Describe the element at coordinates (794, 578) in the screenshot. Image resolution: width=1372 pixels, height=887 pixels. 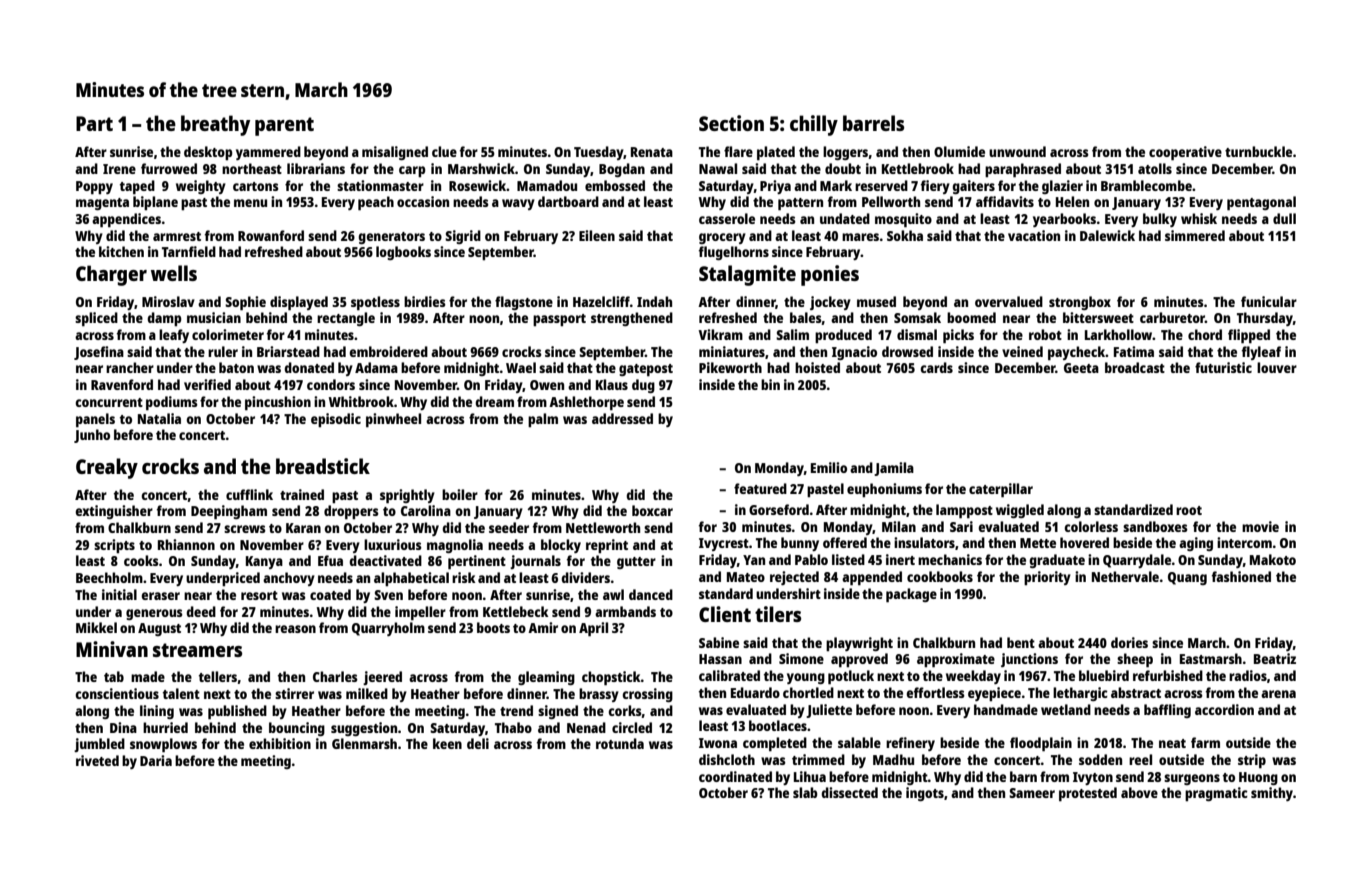
I see `rejected` at that location.
